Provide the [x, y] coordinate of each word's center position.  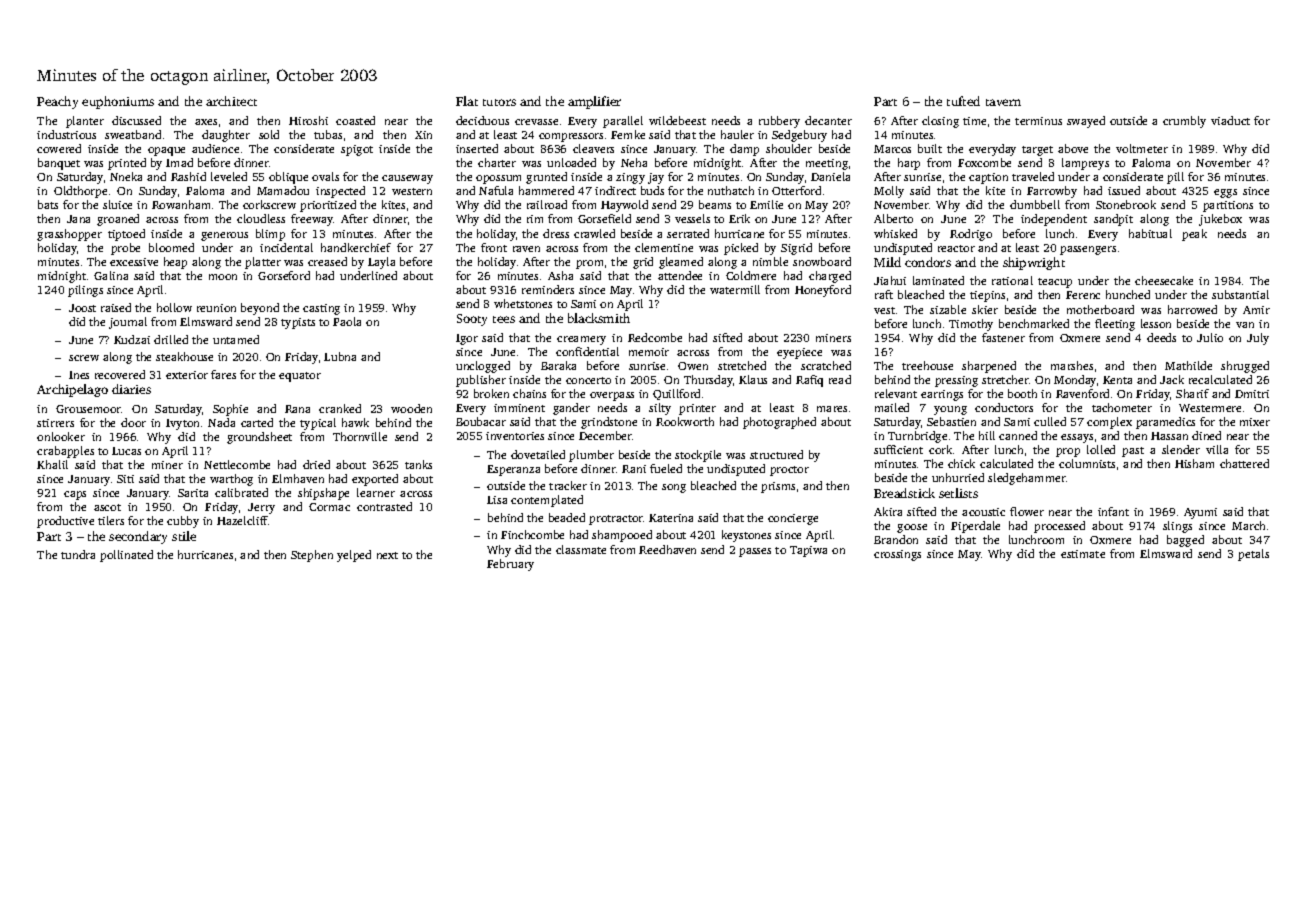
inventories [515, 436]
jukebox [1220, 220]
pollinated [126, 556]
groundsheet [259, 438]
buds [652, 190]
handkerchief [356, 247]
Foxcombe [984, 162]
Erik [739, 218]
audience [215, 148]
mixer [1255, 422]
